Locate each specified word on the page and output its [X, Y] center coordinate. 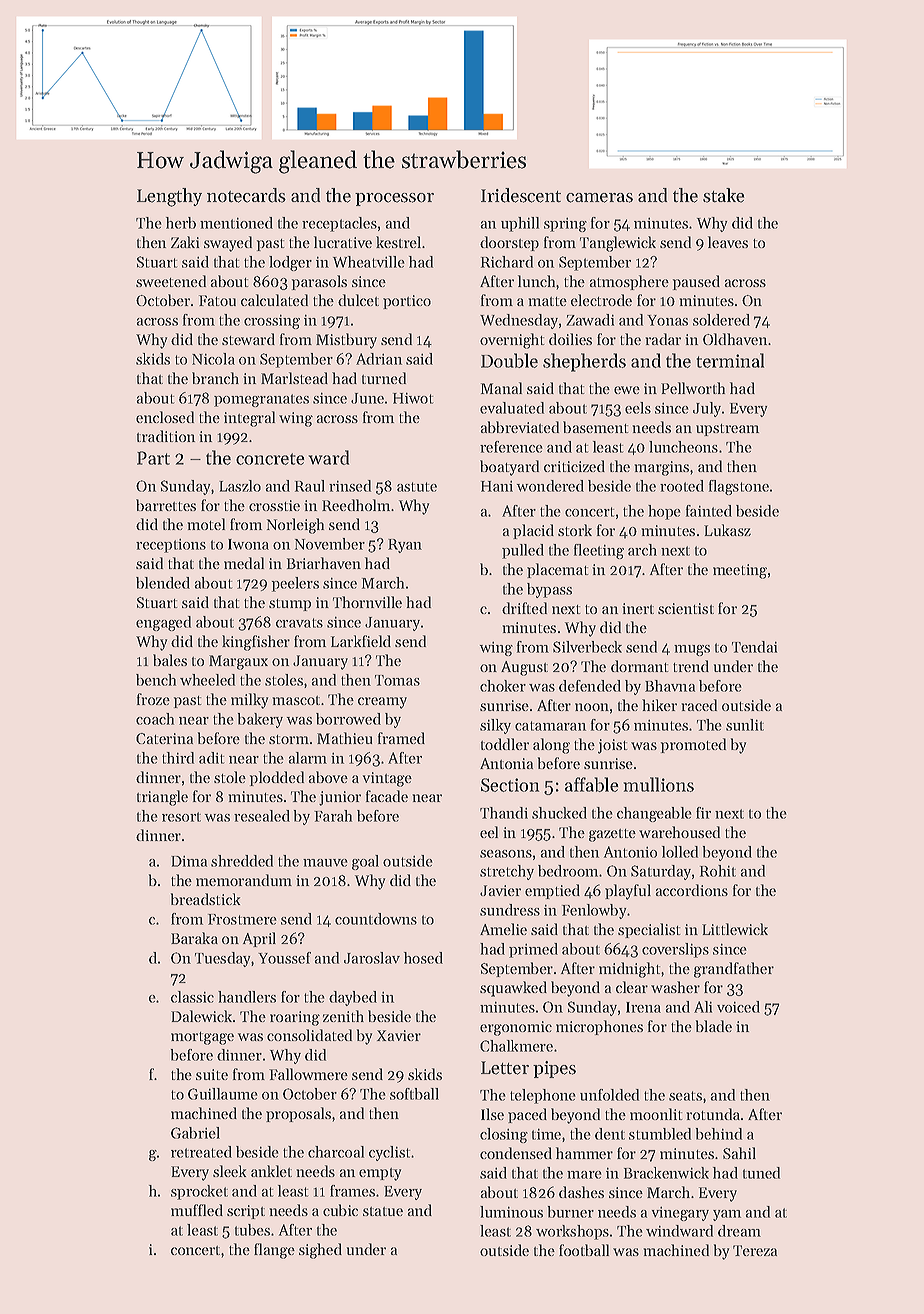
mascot [296, 700]
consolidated [309, 1035]
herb [181, 223]
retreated [201, 1152]
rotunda [713, 1114]
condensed [516, 1153]
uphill [520, 224]
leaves [728, 242]
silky [495, 726]
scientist [686, 608]
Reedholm [356, 505]
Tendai [754, 647]
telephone [543, 1096]
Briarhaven [324, 563]
